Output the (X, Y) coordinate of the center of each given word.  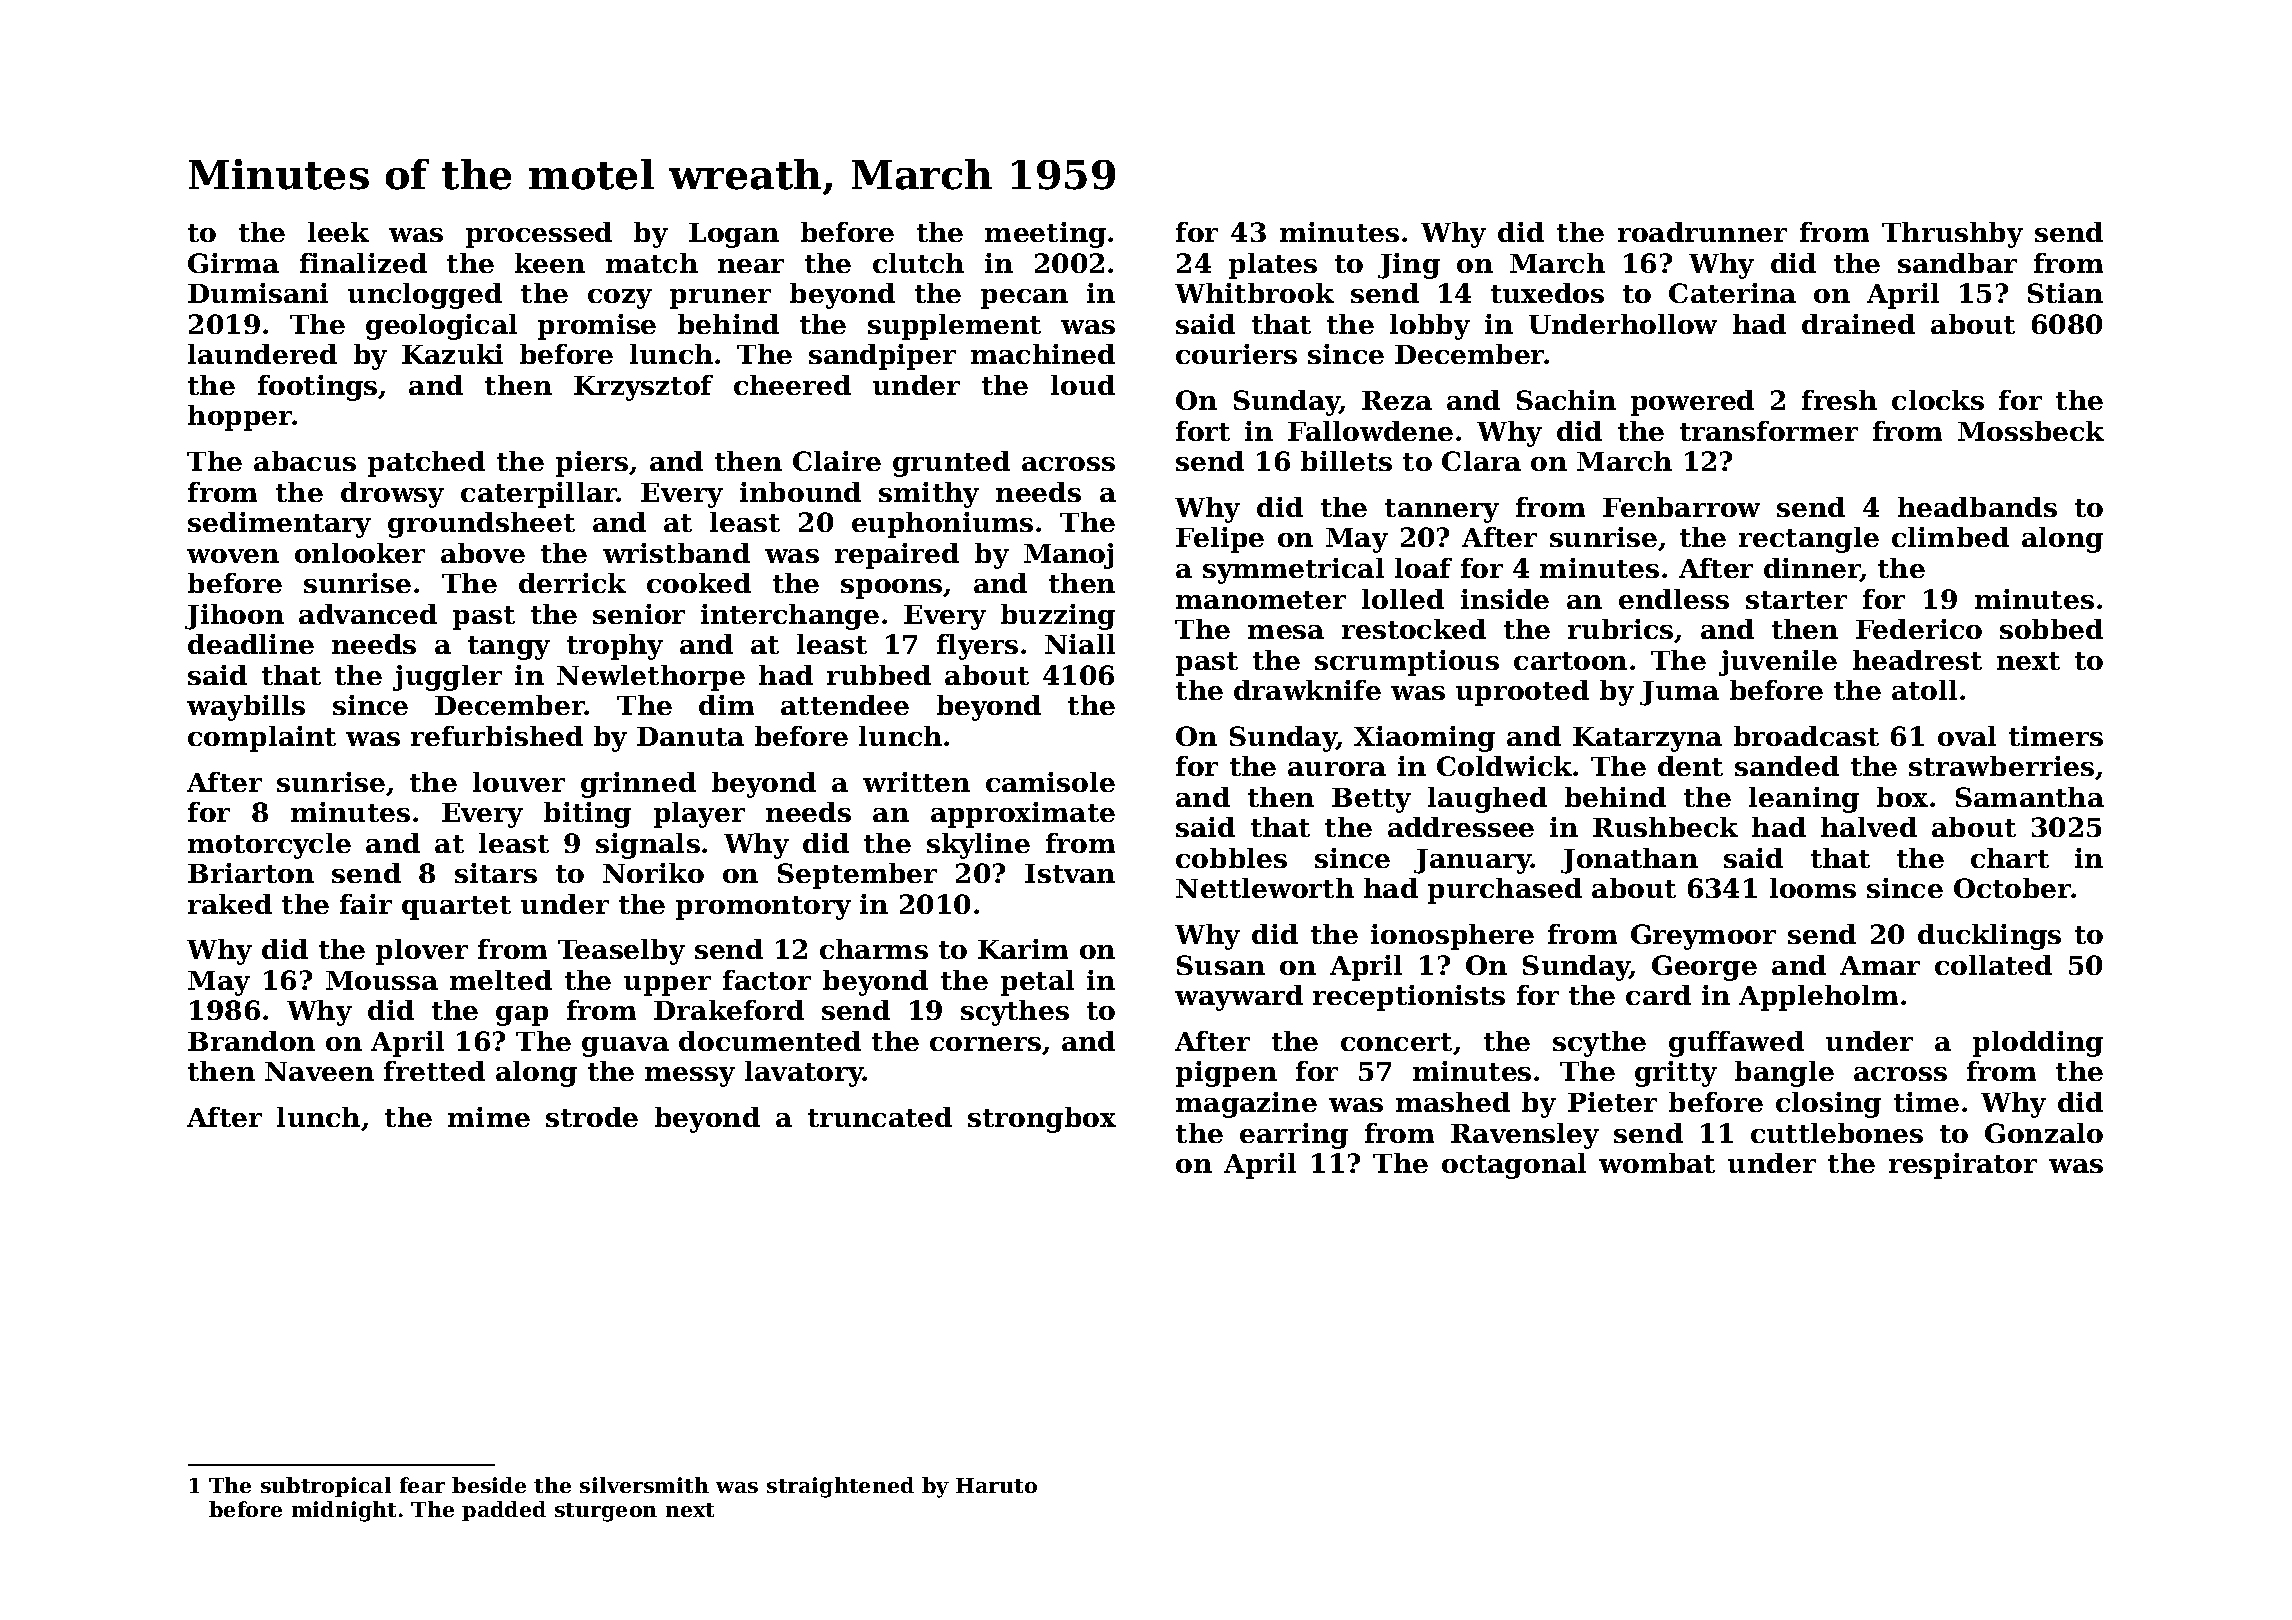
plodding (2038, 1044)
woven (233, 556)
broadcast (1806, 736)
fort (1203, 431)
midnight (344, 1511)
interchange (790, 617)
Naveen (319, 1071)
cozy (620, 299)
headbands (1977, 507)
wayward (1239, 998)
